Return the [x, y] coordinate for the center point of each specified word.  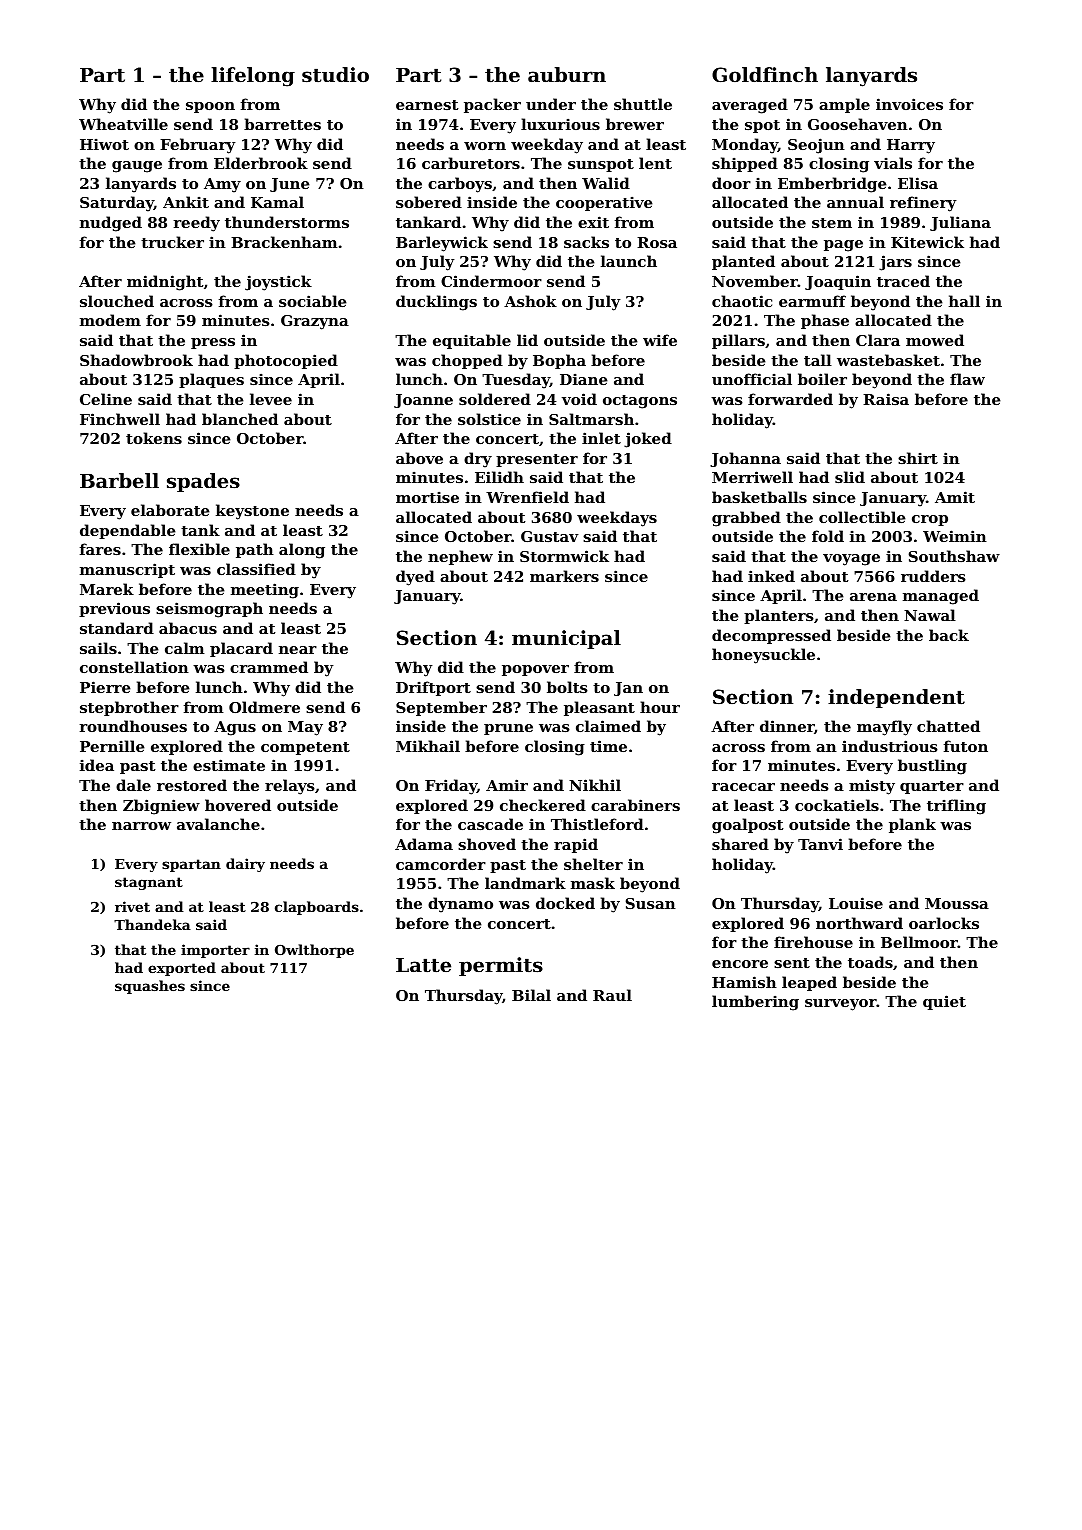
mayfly [884, 728]
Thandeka [152, 924]
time [608, 746]
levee [271, 399]
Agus [235, 728]
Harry [911, 146]
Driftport [433, 688]
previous [114, 609]
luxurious [560, 124]
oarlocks [944, 923]
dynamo [460, 905]
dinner [787, 726]
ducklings [436, 303]
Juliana [960, 223]
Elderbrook [261, 163]
